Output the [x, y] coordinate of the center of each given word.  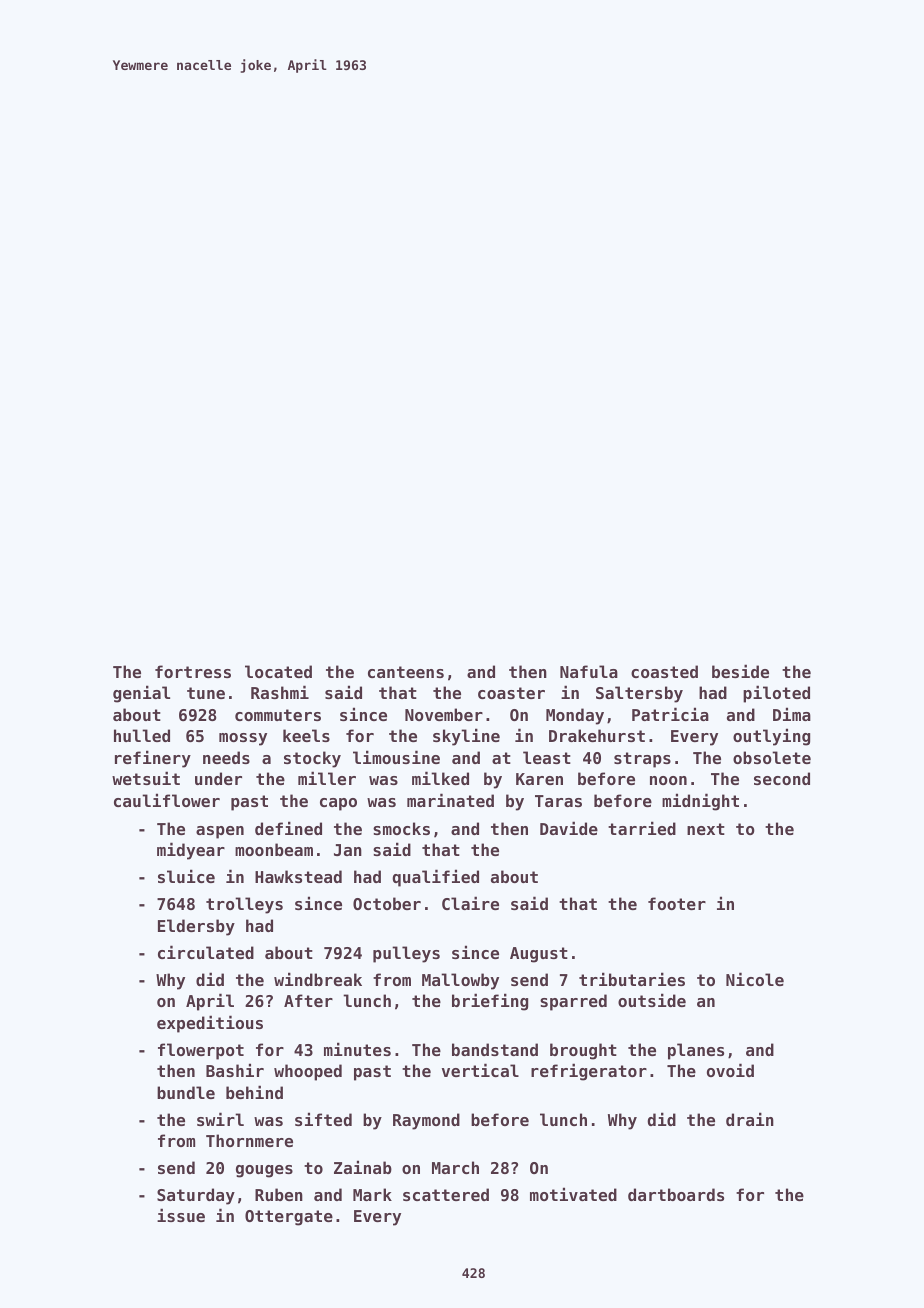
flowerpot [201, 1051]
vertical [480, 1070]
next [706, 829]
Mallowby [460, 981]
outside [652, 1000]
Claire [470, 903]
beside [740, 671]
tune [206, 693]
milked [440, 778]
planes [696, 1051]
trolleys [244, 905]
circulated [206, 952]
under [218, 778]
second [782, 778]
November [444, 714]
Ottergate [289, 1218]
